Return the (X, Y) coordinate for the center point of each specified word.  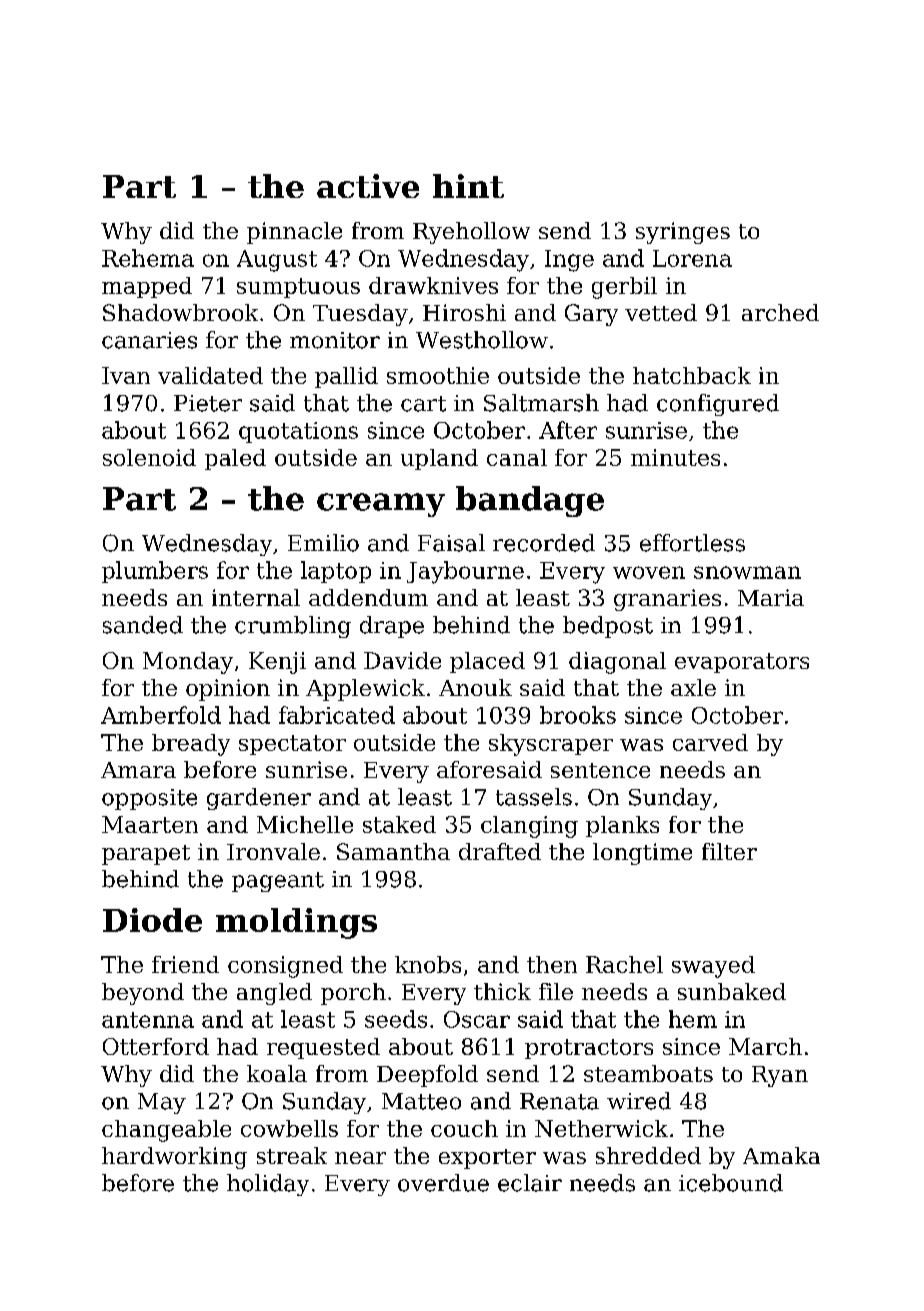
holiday (268, 1185)
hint (468, 186)
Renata (559, 1101)
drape (392, 627)
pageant (278, 882)
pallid (346, 377)
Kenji (277, 663)
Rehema (148, 258)
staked (399, 824)
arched (780, 312)
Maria (771, 597)
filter (729, 851)
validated (210, 375)
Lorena (692, 258)
